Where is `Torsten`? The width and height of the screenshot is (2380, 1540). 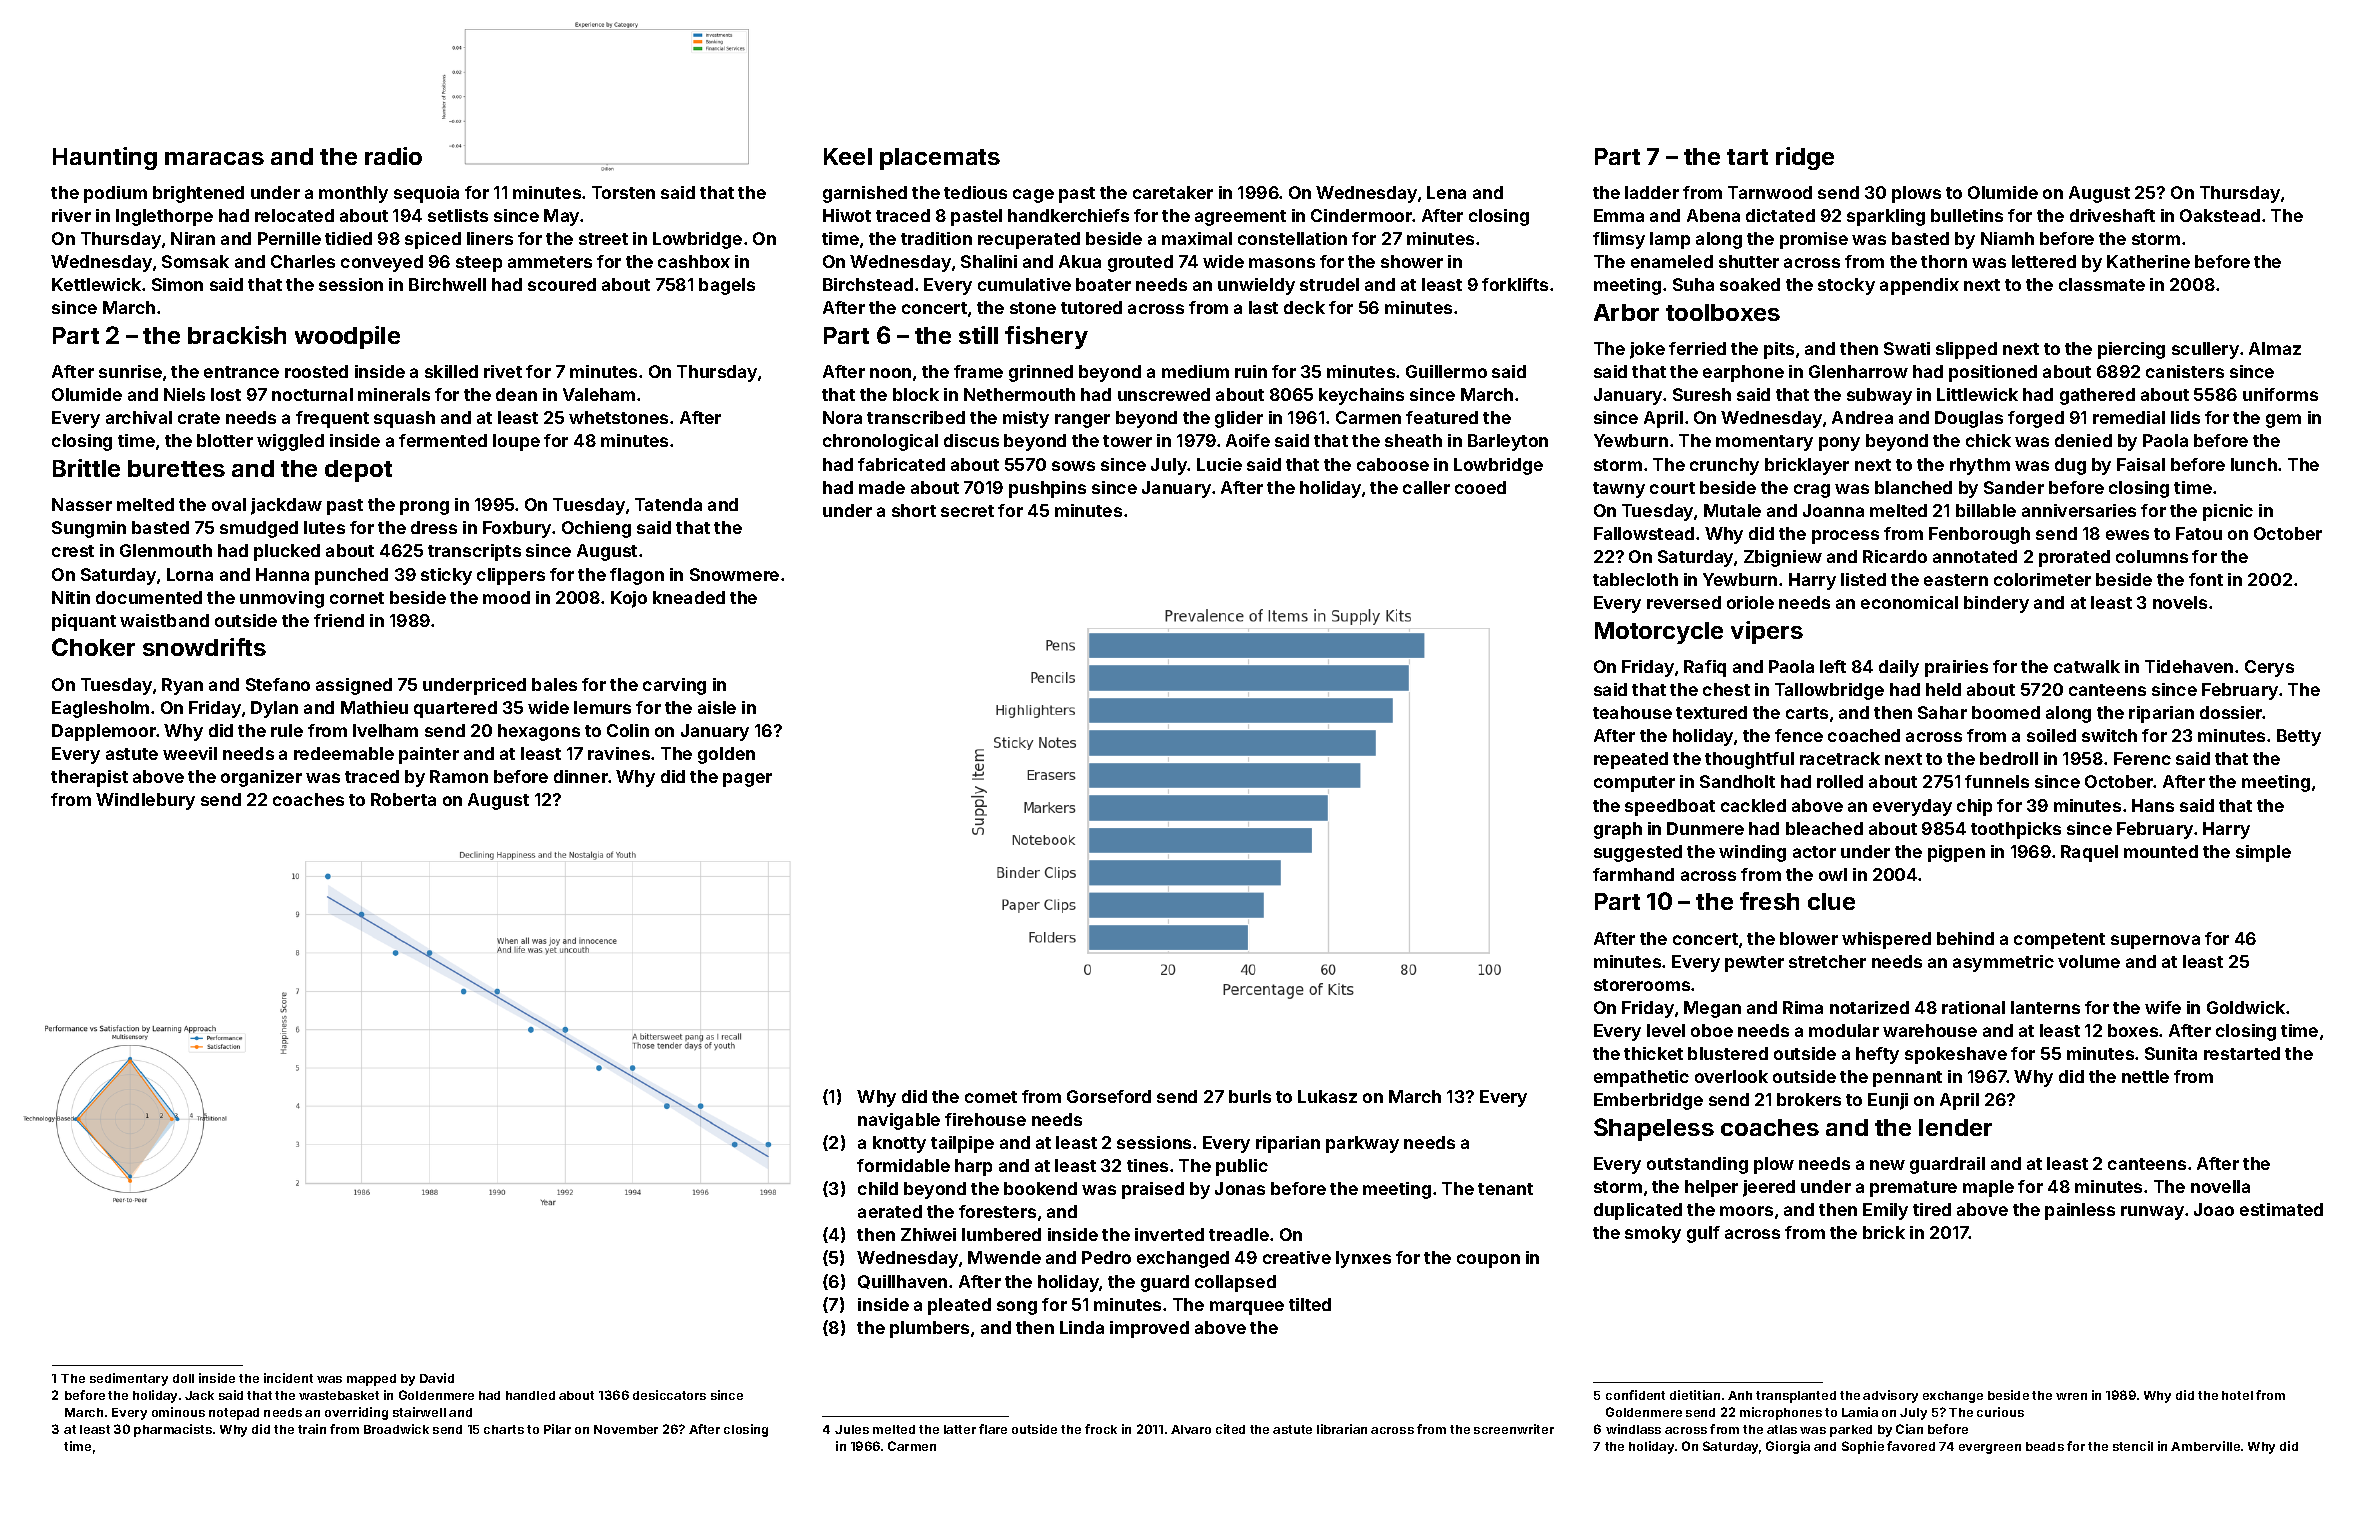 Torsten is located at coordinates (623, 192).
